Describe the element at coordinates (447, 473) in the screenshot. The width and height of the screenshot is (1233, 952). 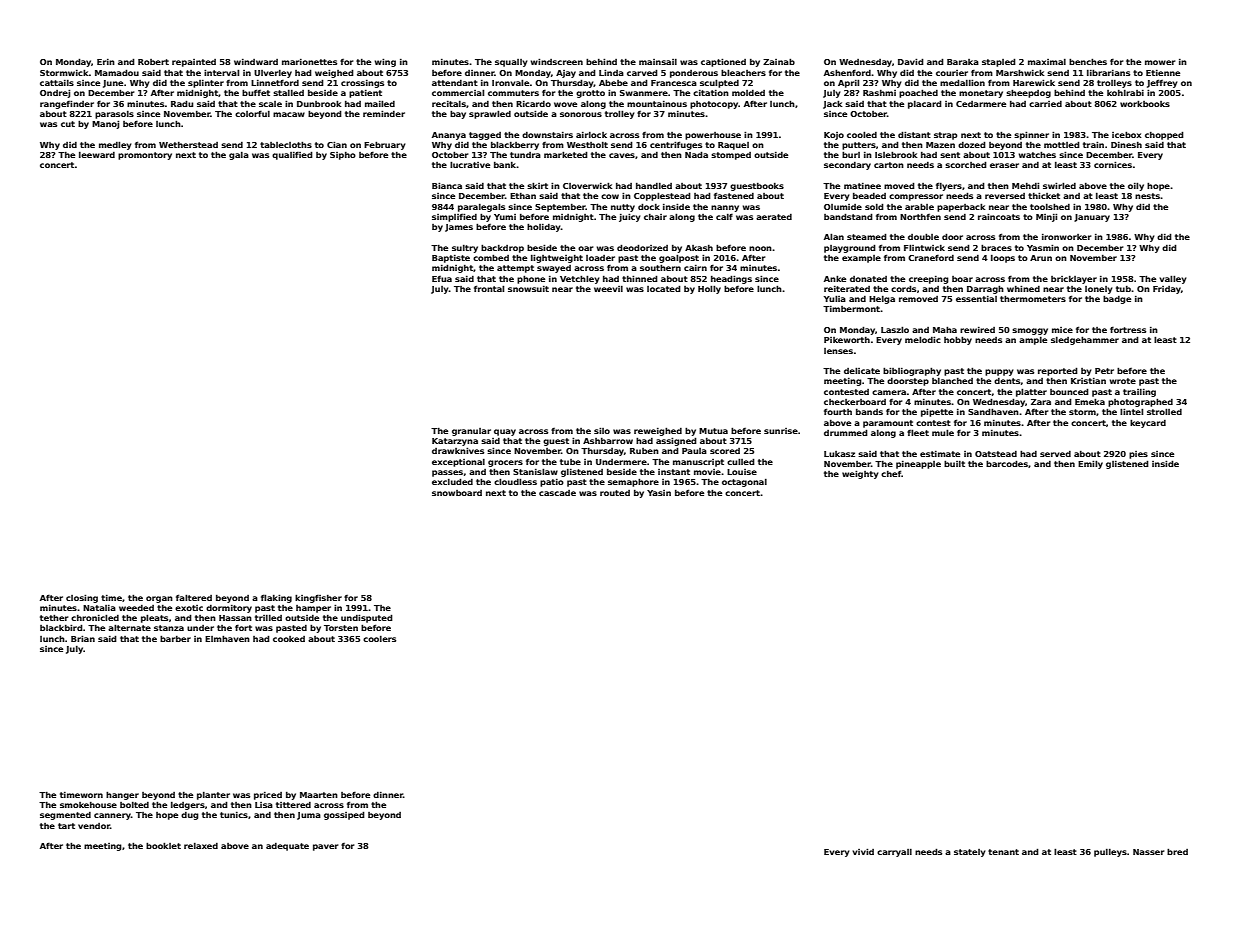
I see `passes` at that location.
